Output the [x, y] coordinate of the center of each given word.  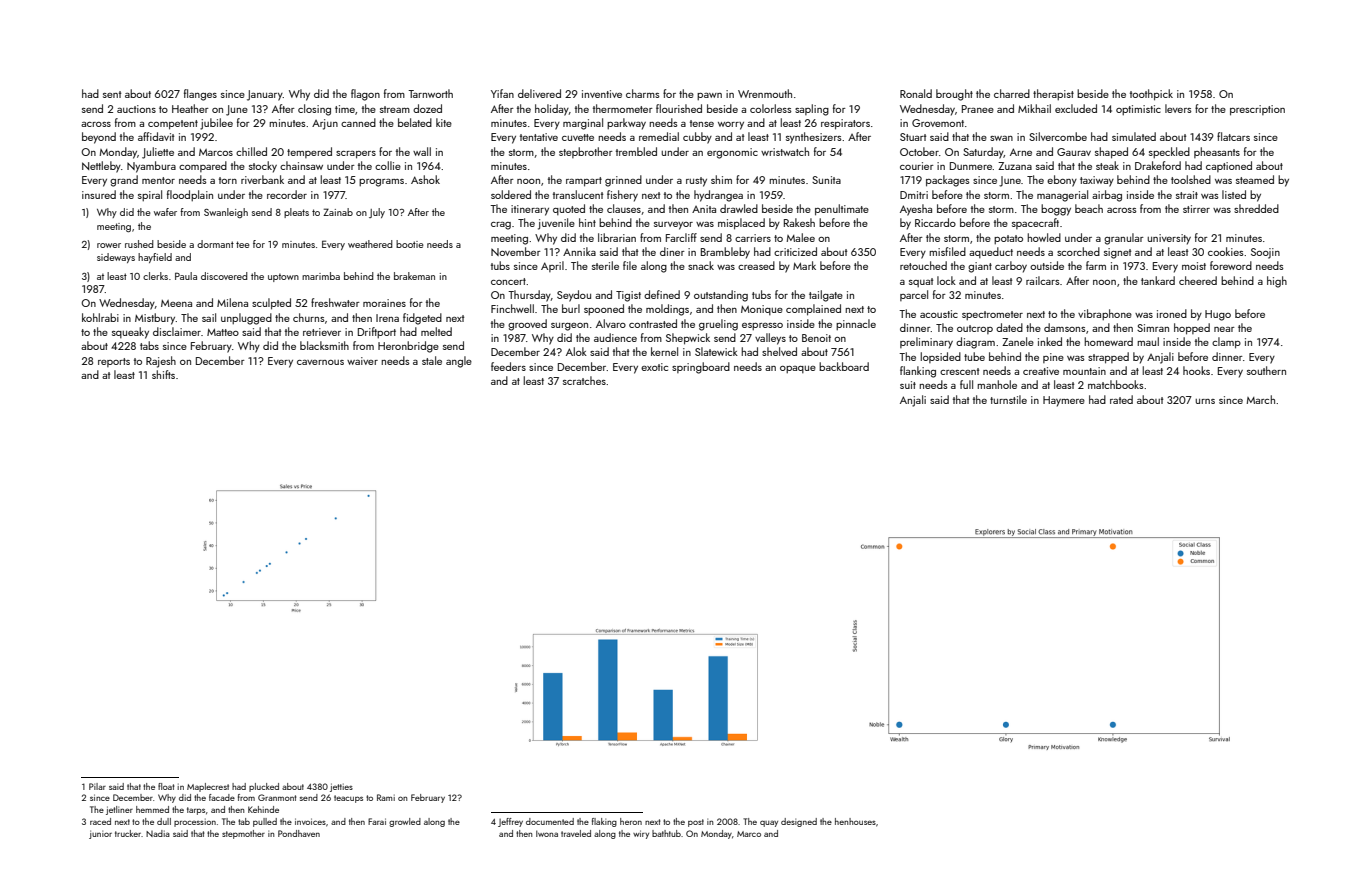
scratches [584, 380]
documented [550, 821]
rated [1121, 399]
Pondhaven [299, 833]
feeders [508, 366]
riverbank [262, 179]
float [166, 786]
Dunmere [971, 166]
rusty [696, 182]
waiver [362, 361]
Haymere [1064, 401]
